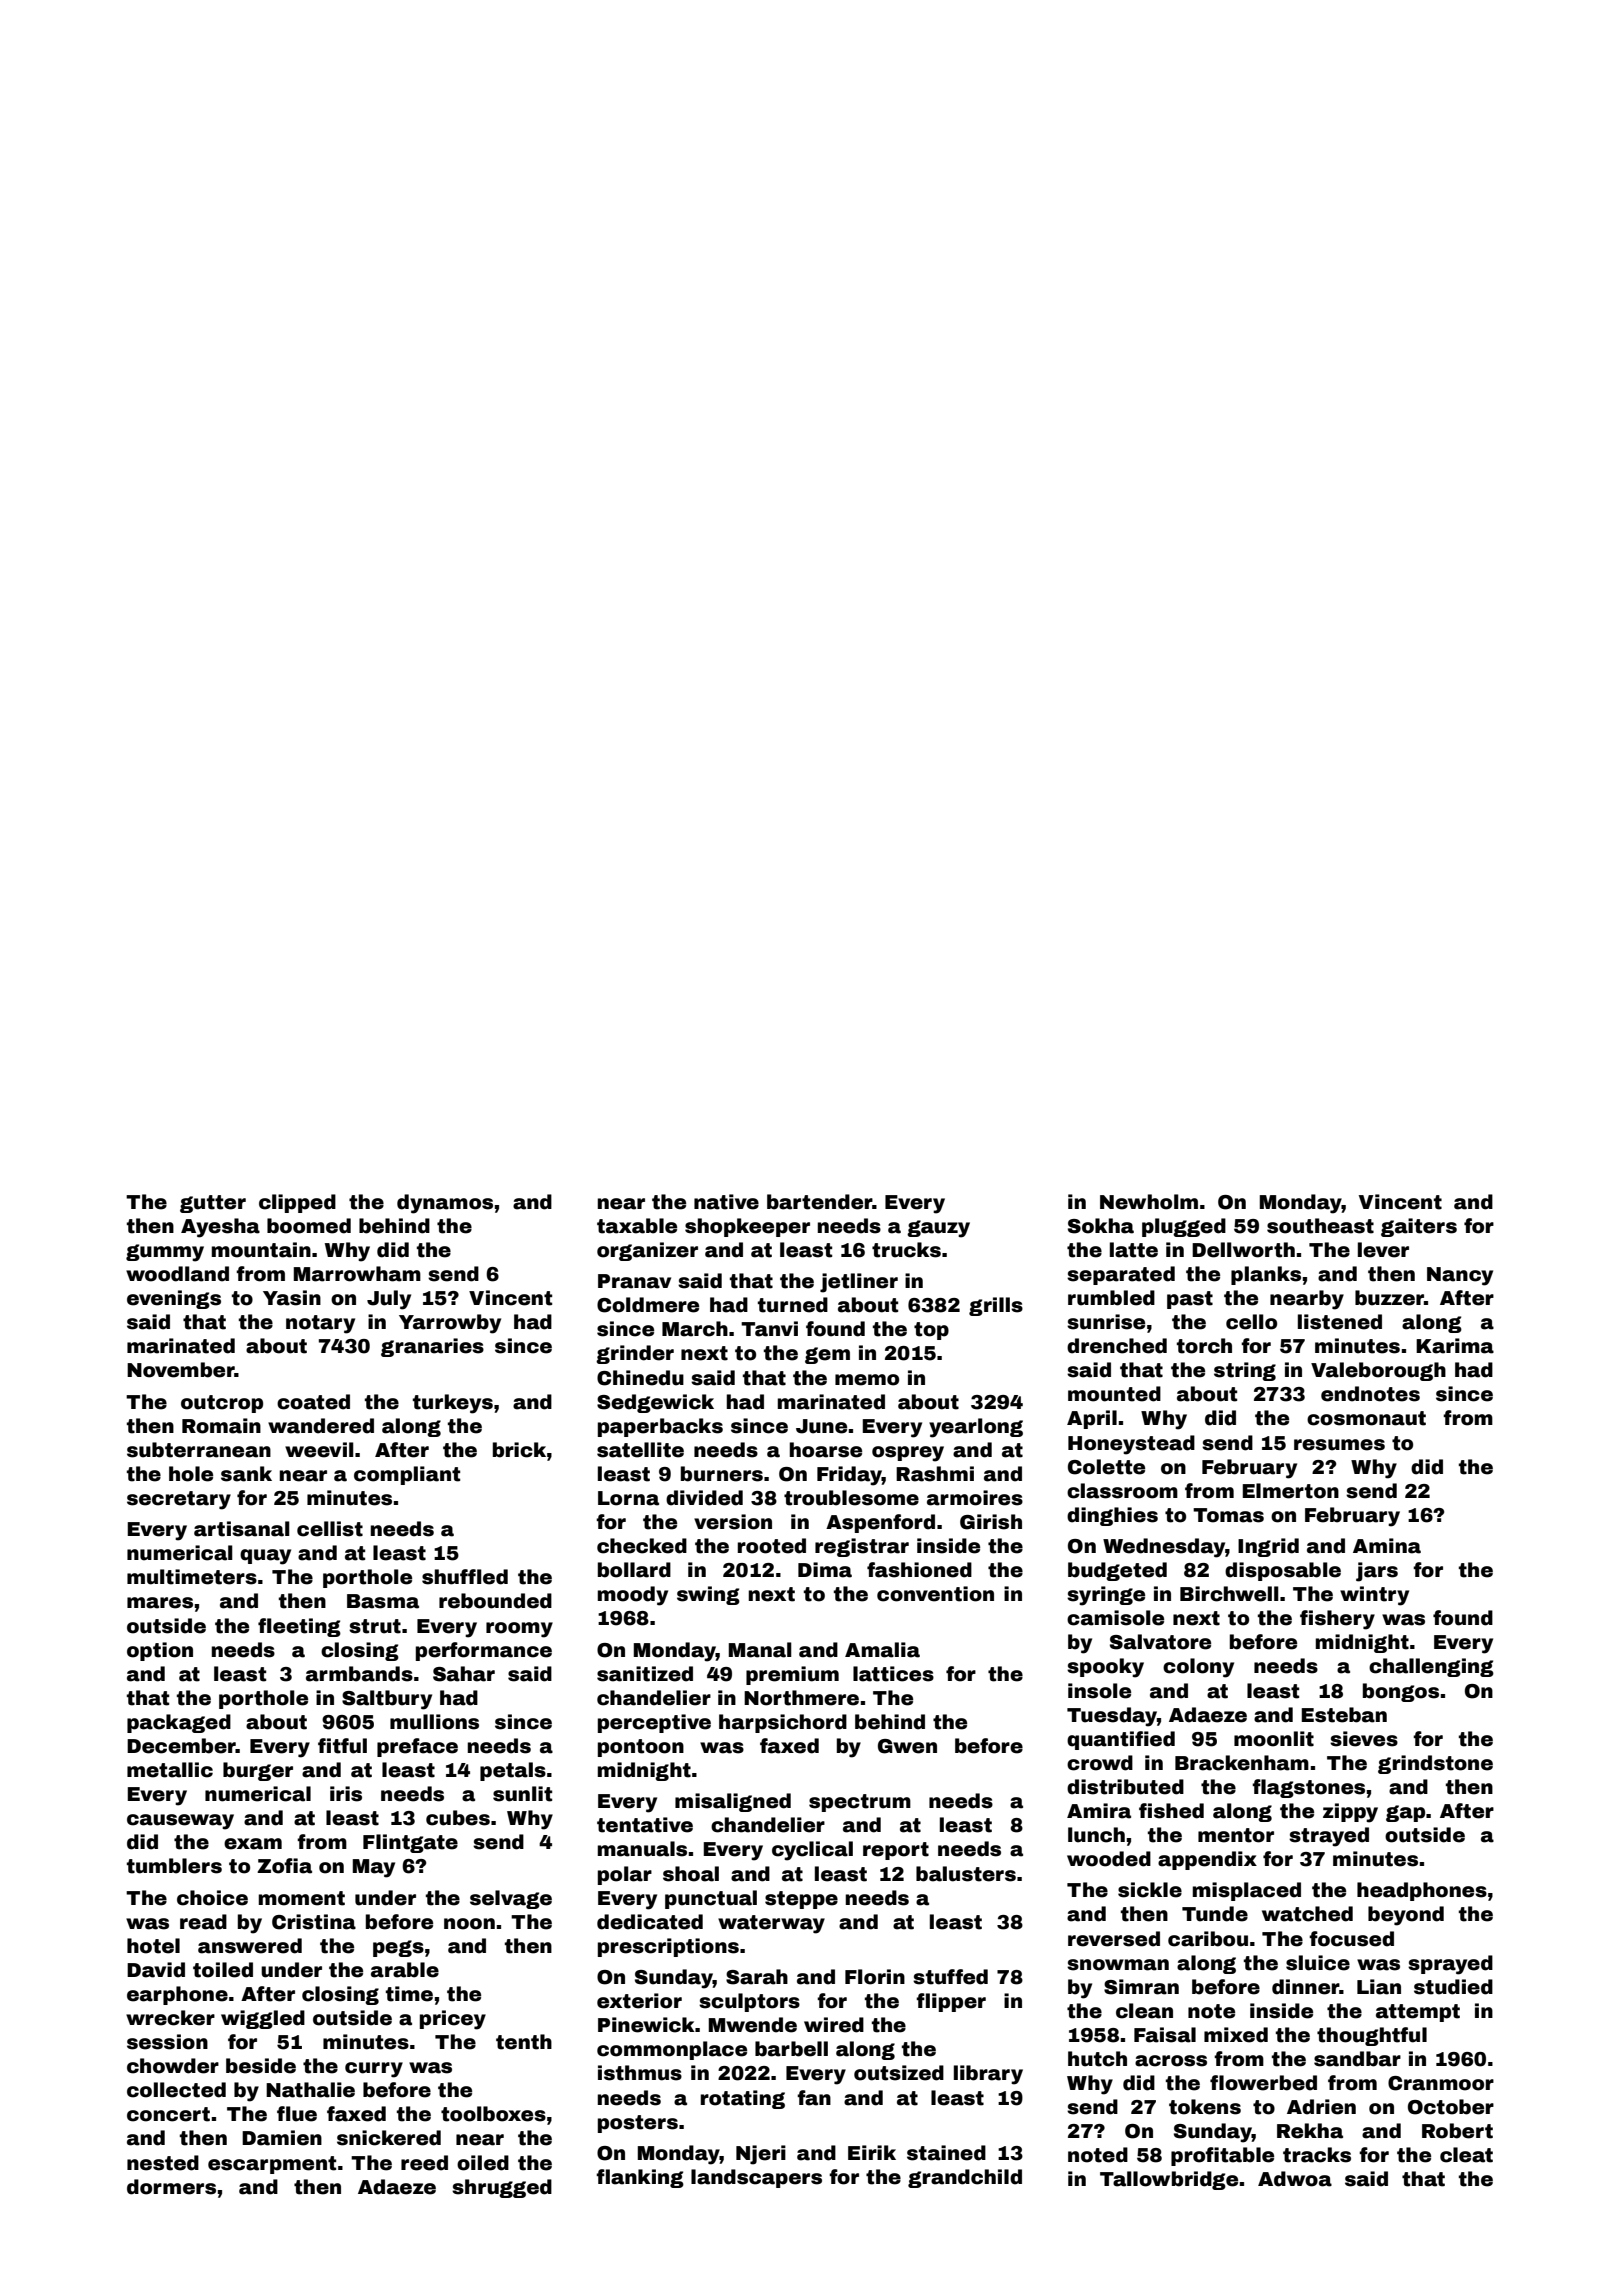 The width and height of the document is (1620, 2292). What do you see at coordinates (1149, 1202) in the document?
I see `Newholm` at bounding box center [1149, 1202].
